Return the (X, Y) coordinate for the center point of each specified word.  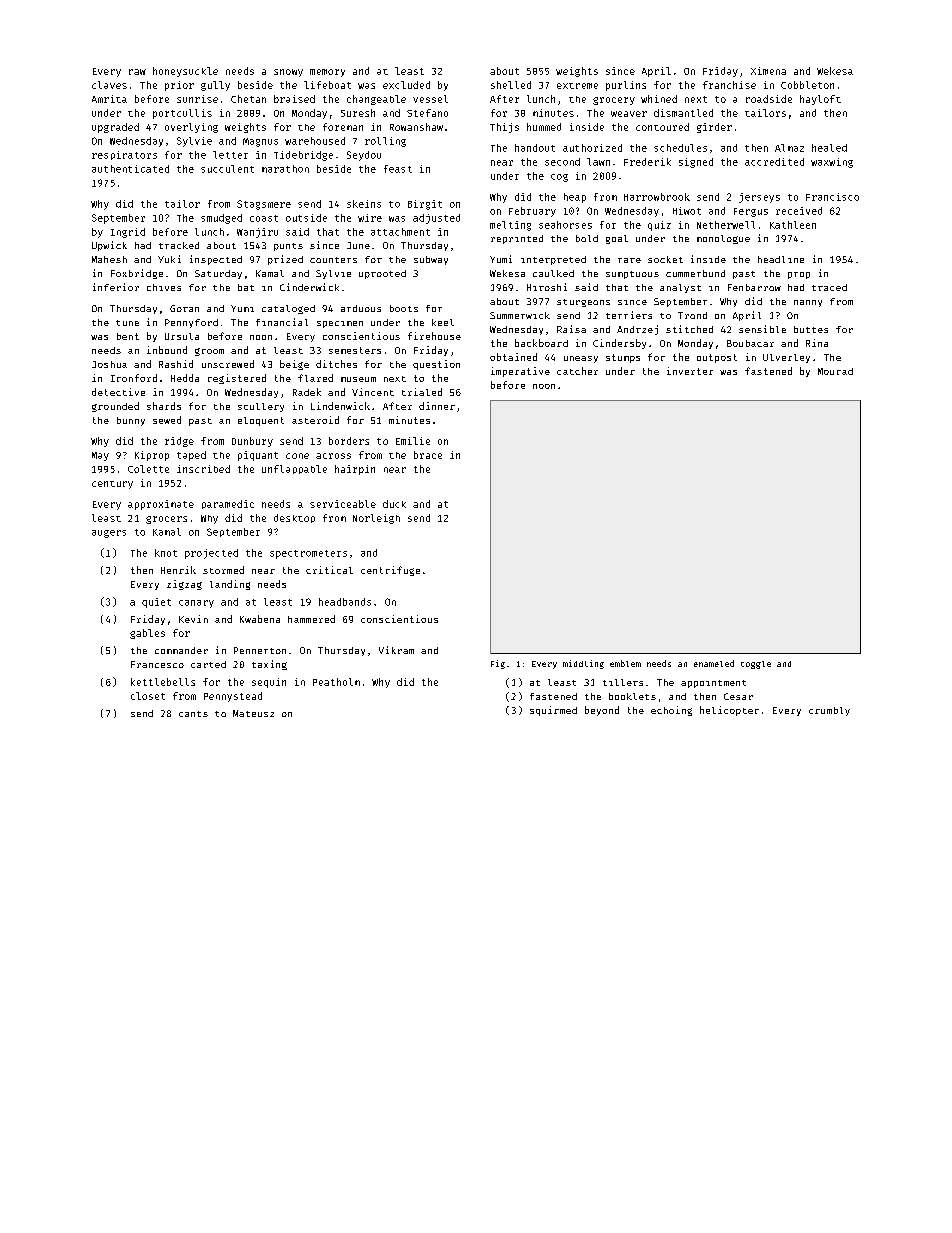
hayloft (820, 100)
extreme (577, 86)
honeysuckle (185, 72)
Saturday (218, 274)
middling (583, 664)
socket (665, 259)
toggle (756, 665)
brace (428, 455)
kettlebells (163, 682)
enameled (714, 663)
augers (109, 534)
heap (575, 198)
